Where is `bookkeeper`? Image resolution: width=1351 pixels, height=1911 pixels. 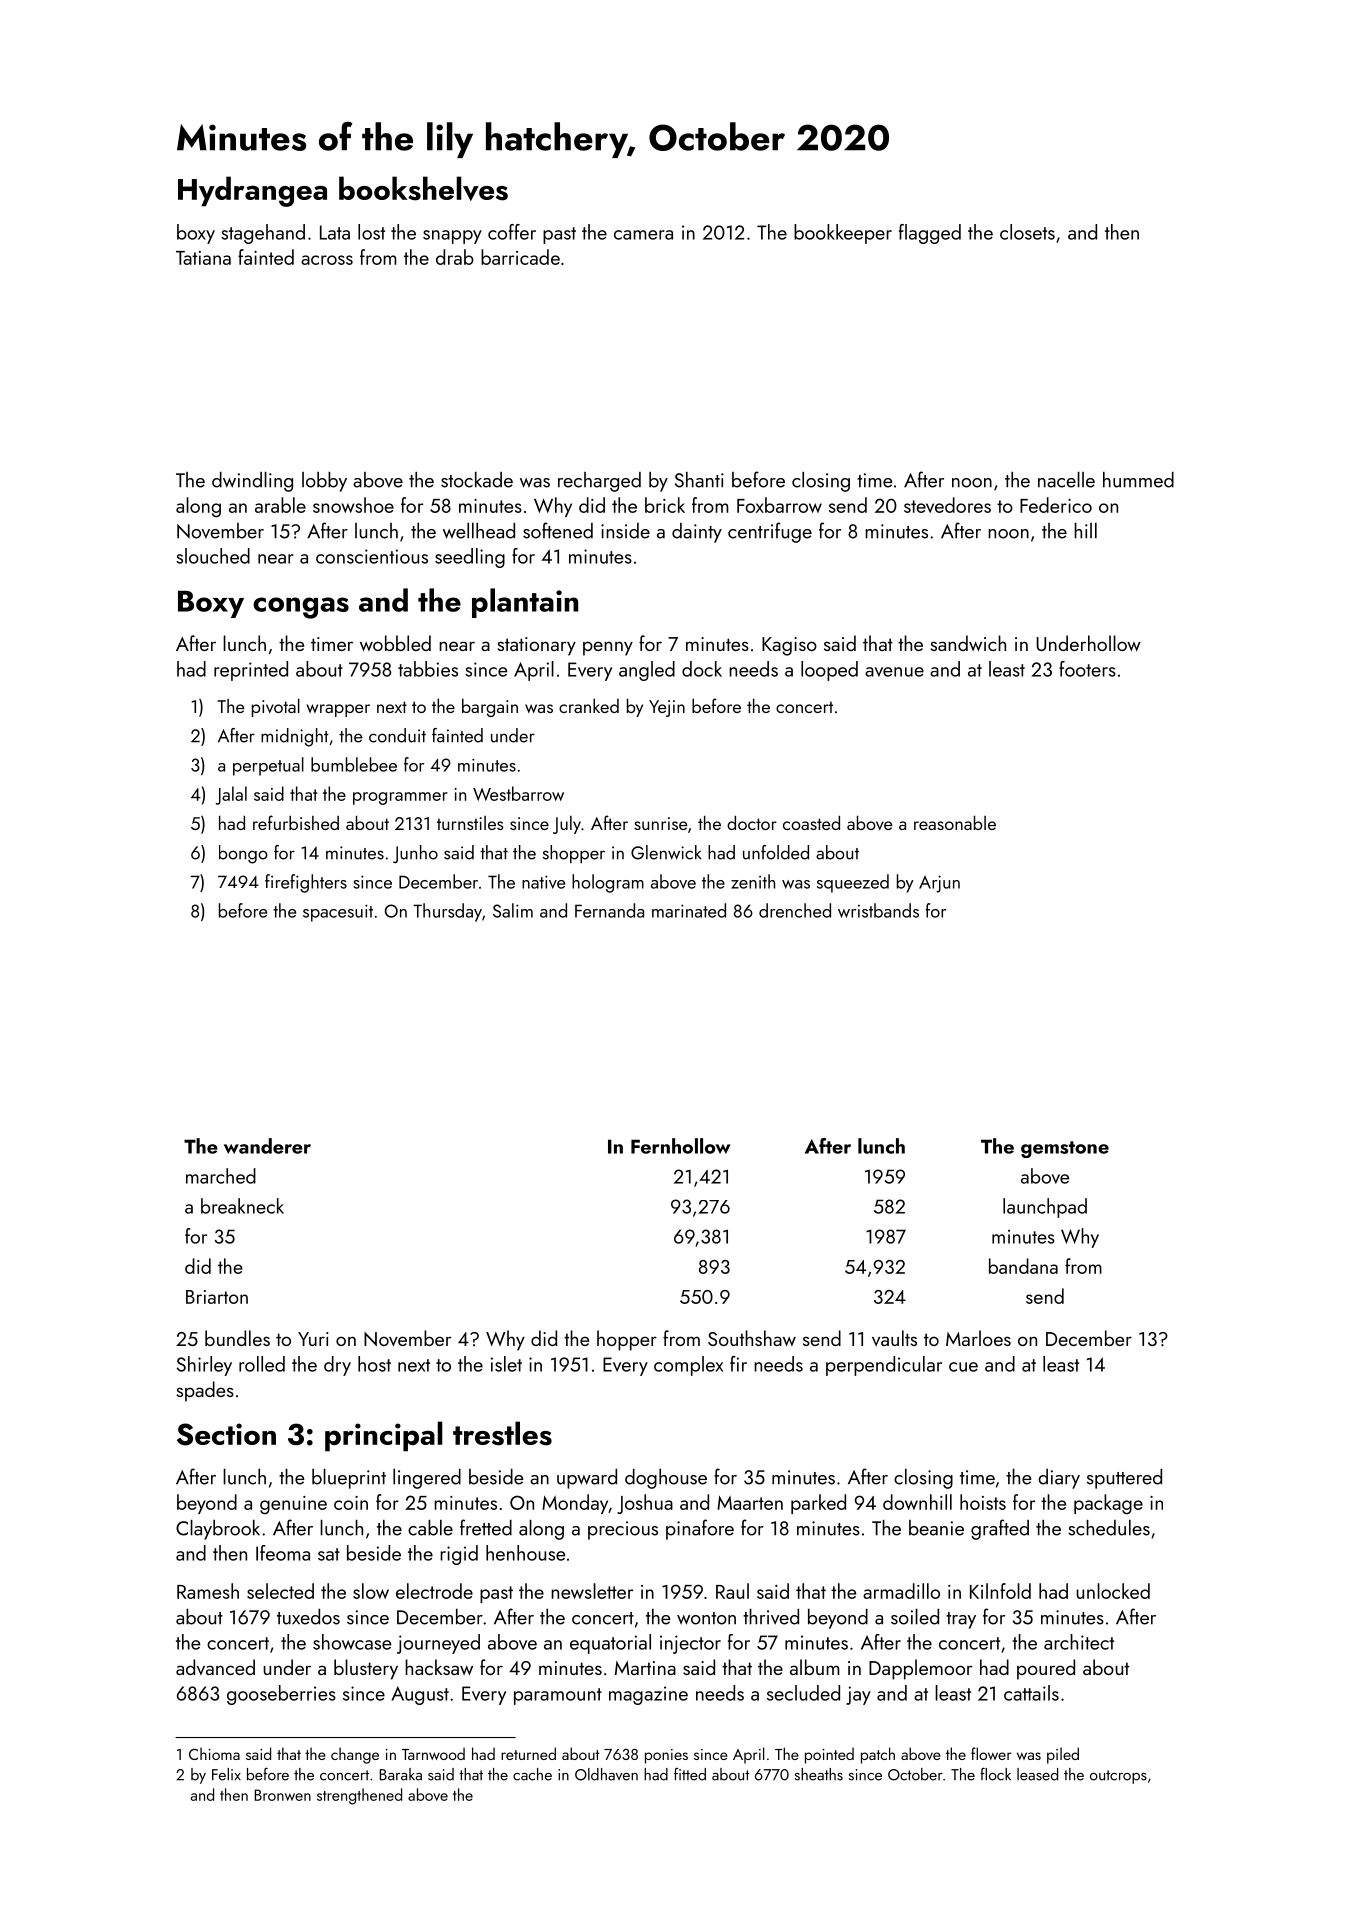 bookkeeper is located at coordinates (843, 234).
